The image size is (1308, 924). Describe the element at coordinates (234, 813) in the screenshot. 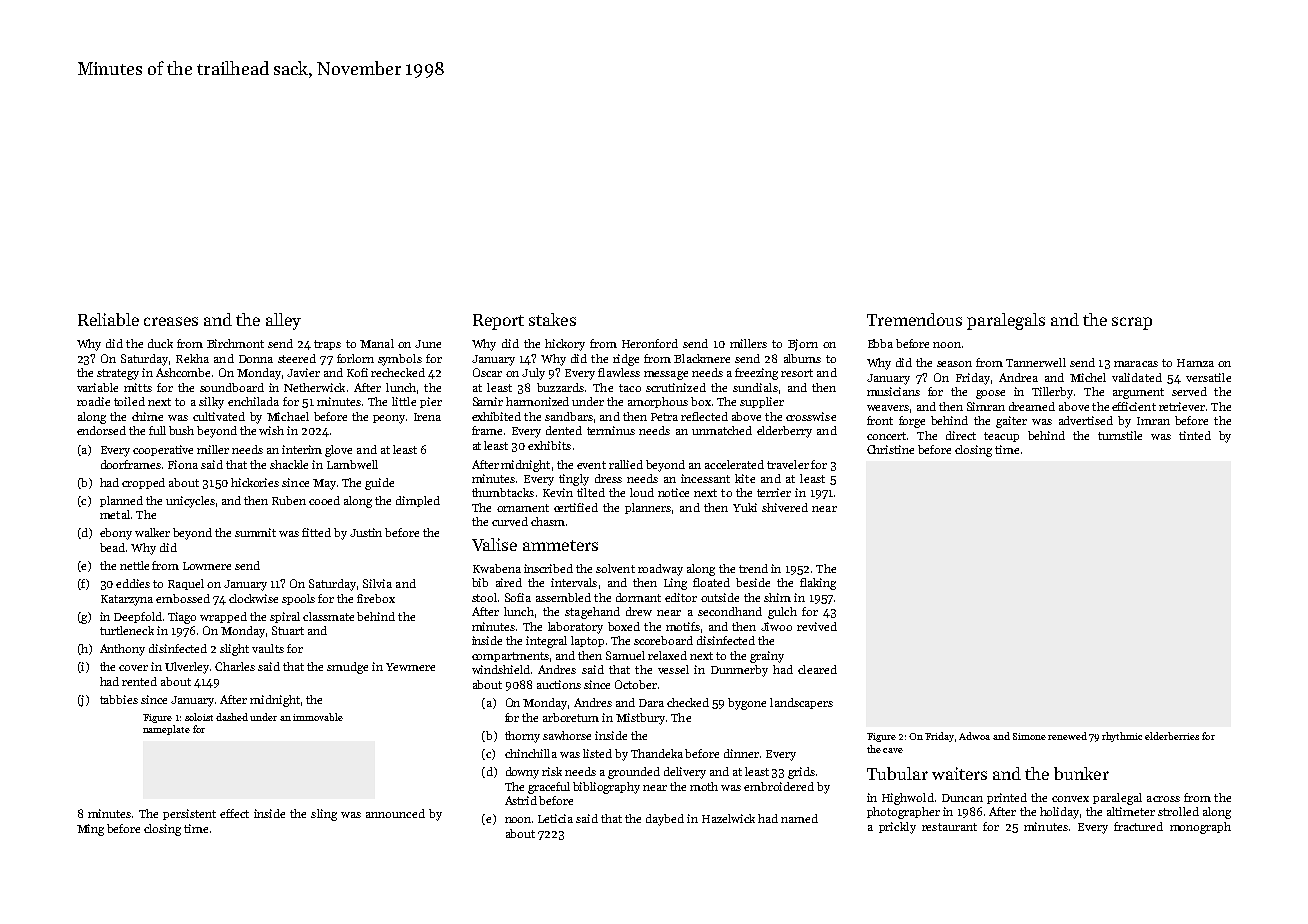

I see `effect` at that location.
